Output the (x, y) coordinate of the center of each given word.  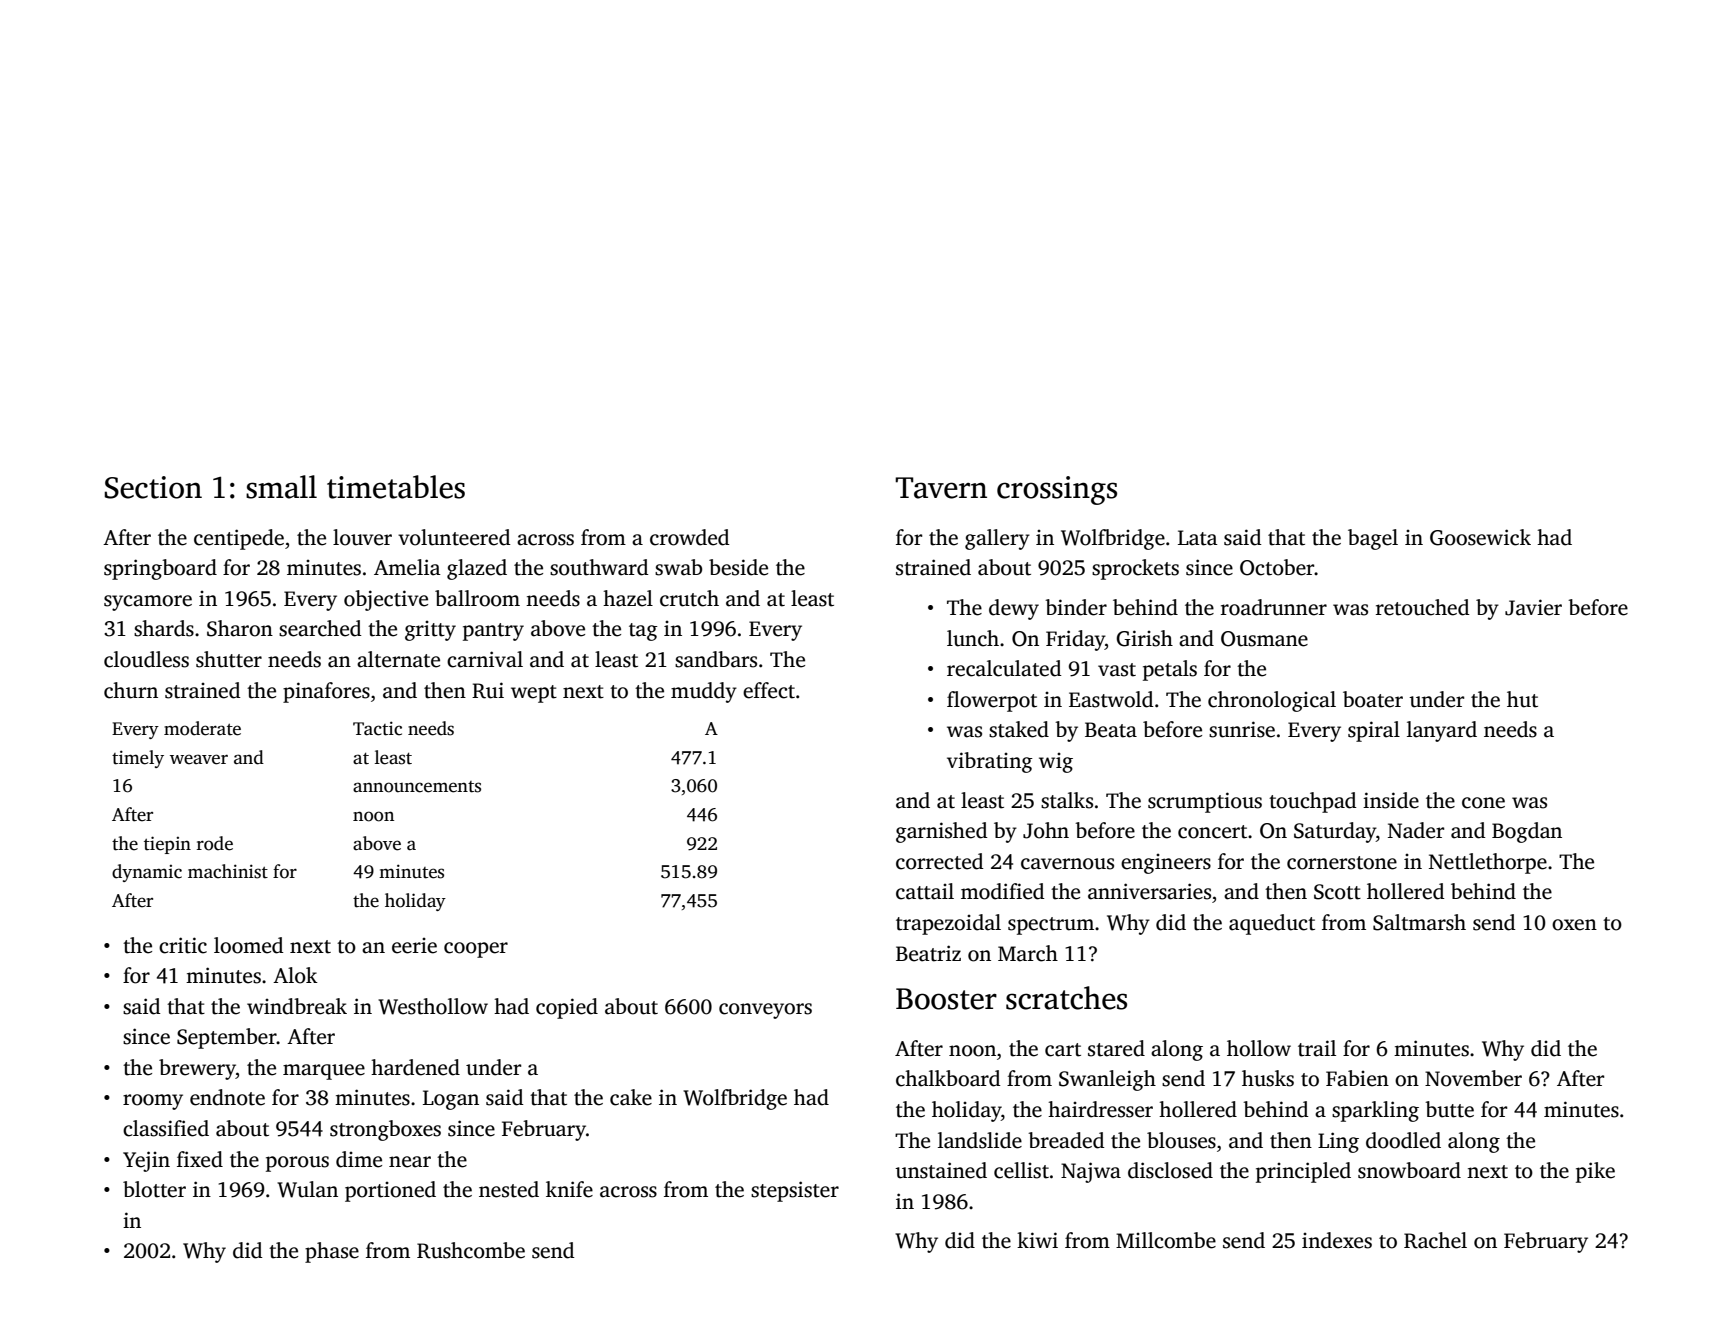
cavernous (1067, 864)
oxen (1574, 925)
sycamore (148, 603)
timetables (396, 487)
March (1028, 953)
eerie (414, 946)
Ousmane (1264, 639)
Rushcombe (471, 1250)
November (1473, 1078)
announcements (417, 787)
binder (1076, 607)
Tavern (941, 488)
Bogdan (1527, 832)
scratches (1066, 998)
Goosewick (1480, 537)
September (227, 1038)
